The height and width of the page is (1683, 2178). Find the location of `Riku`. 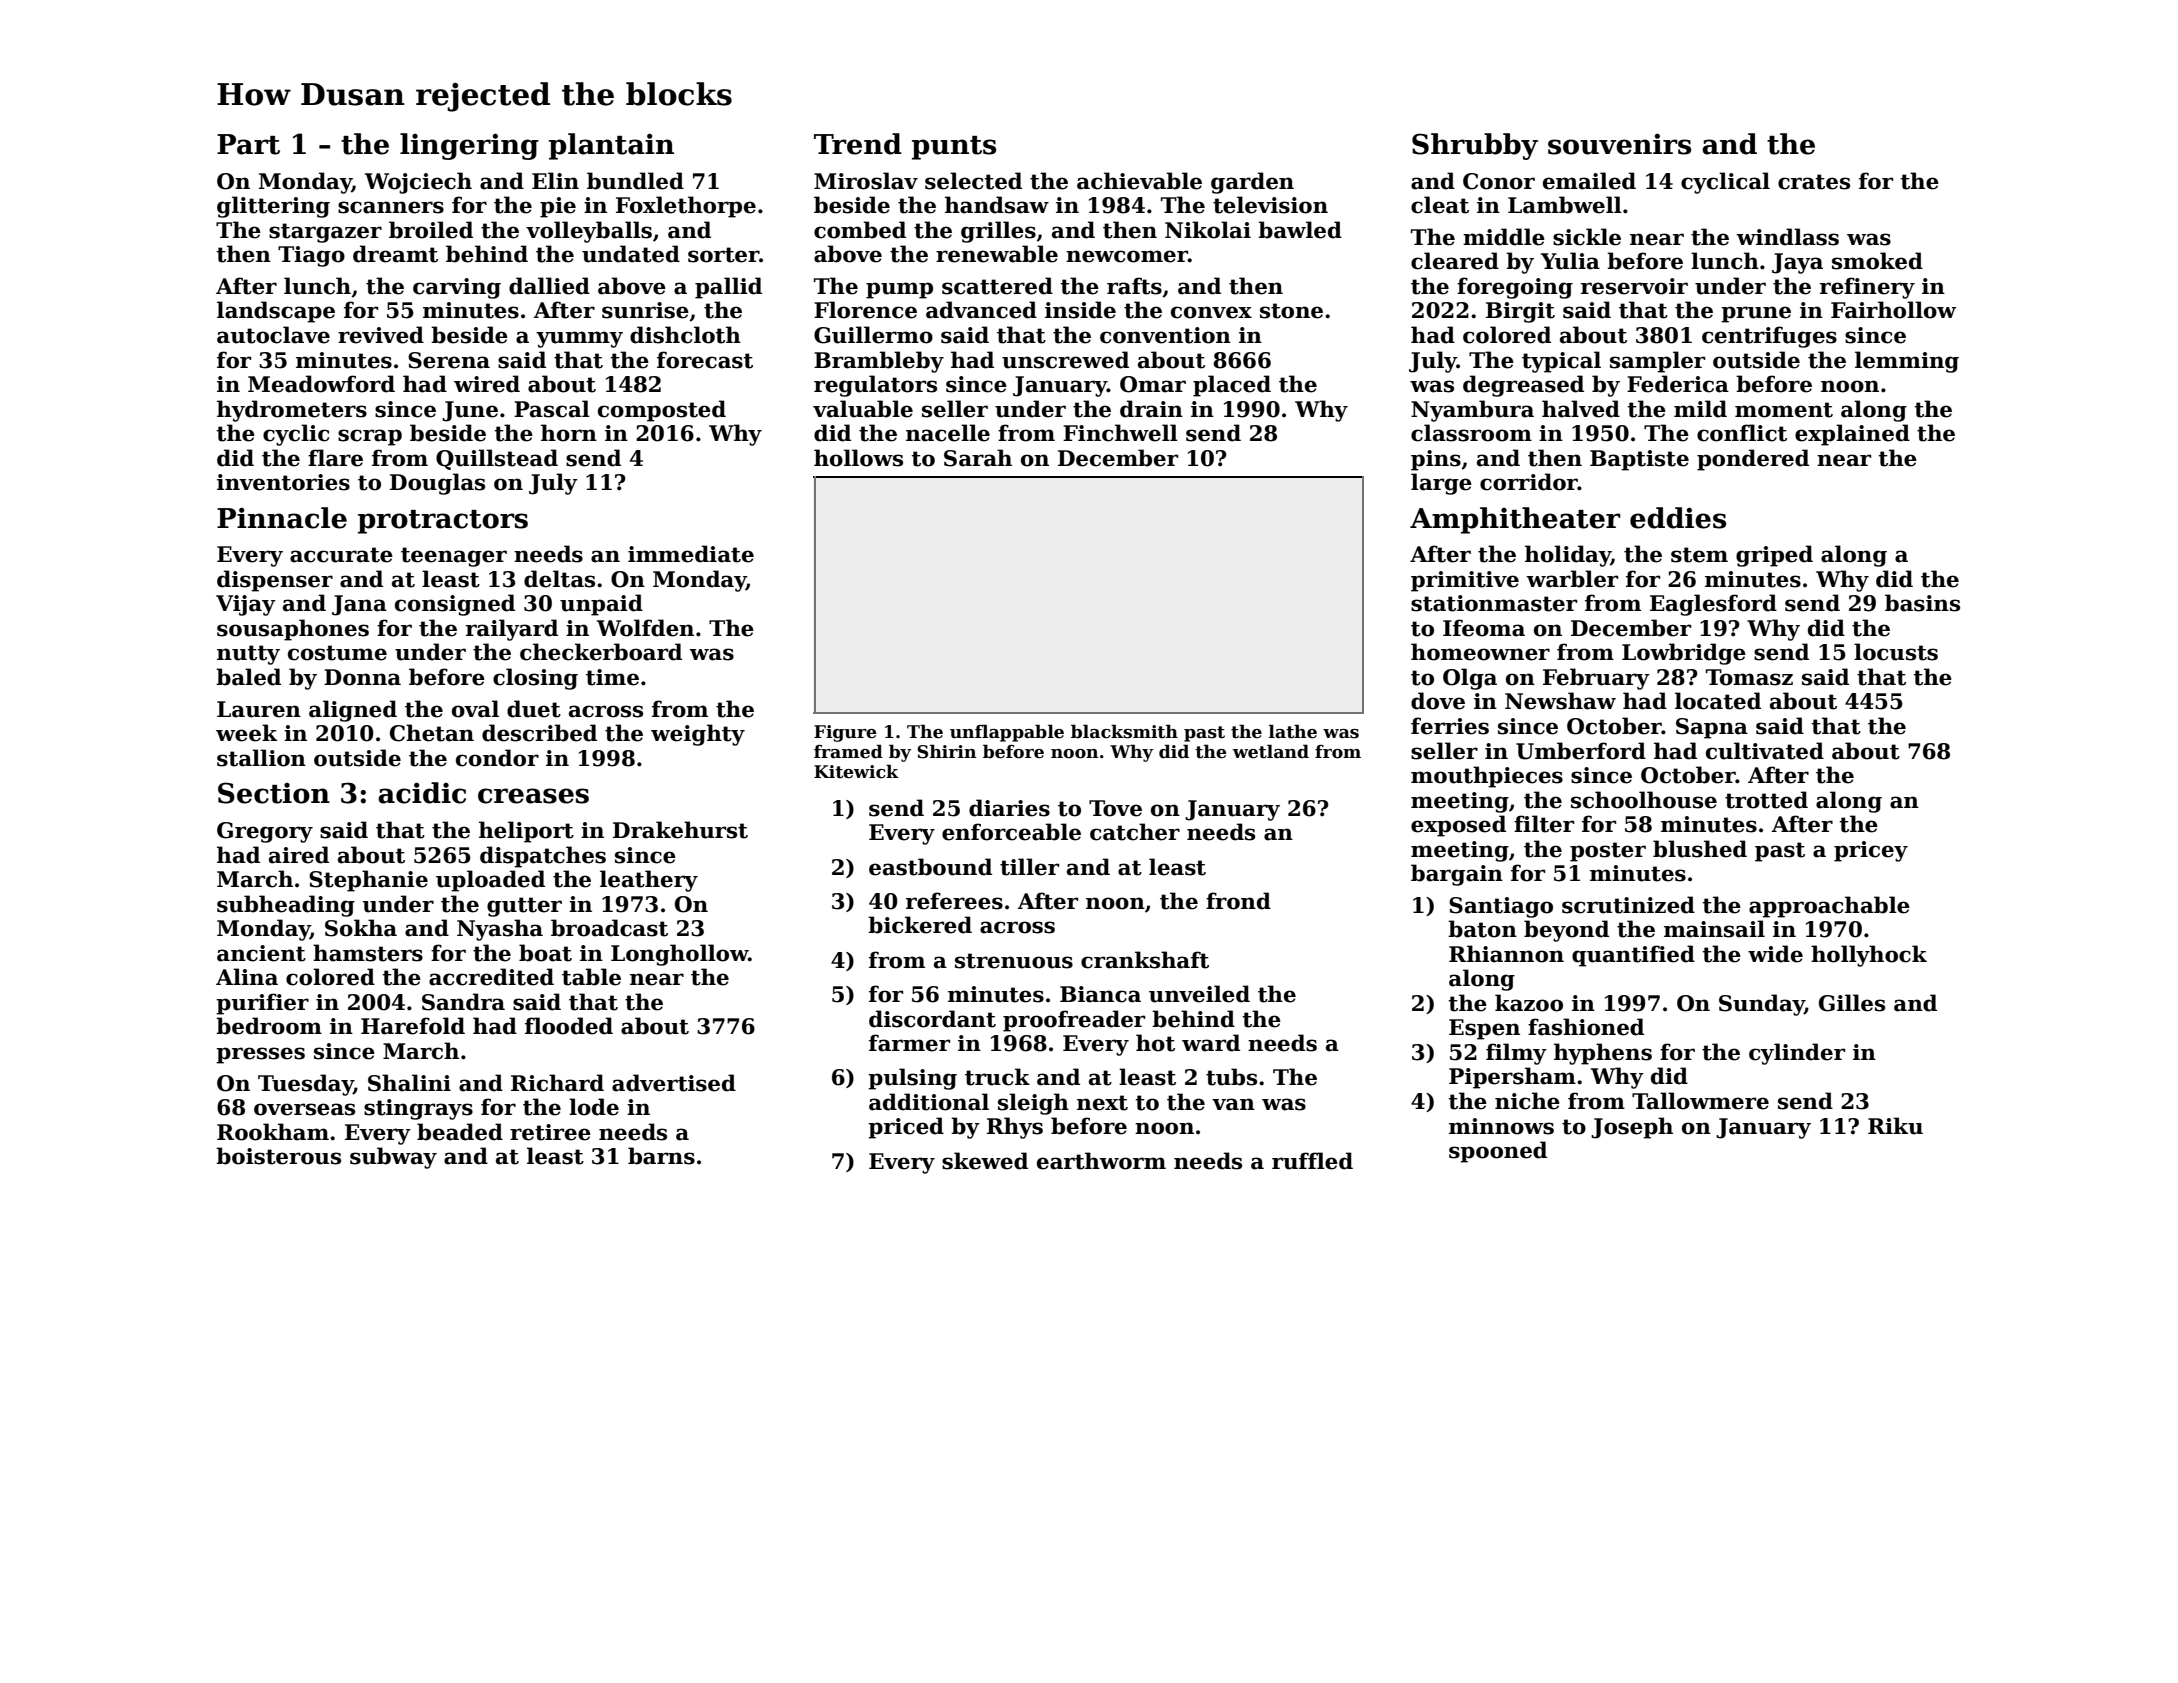

Riku is located at coordinates (1895, 1126).
